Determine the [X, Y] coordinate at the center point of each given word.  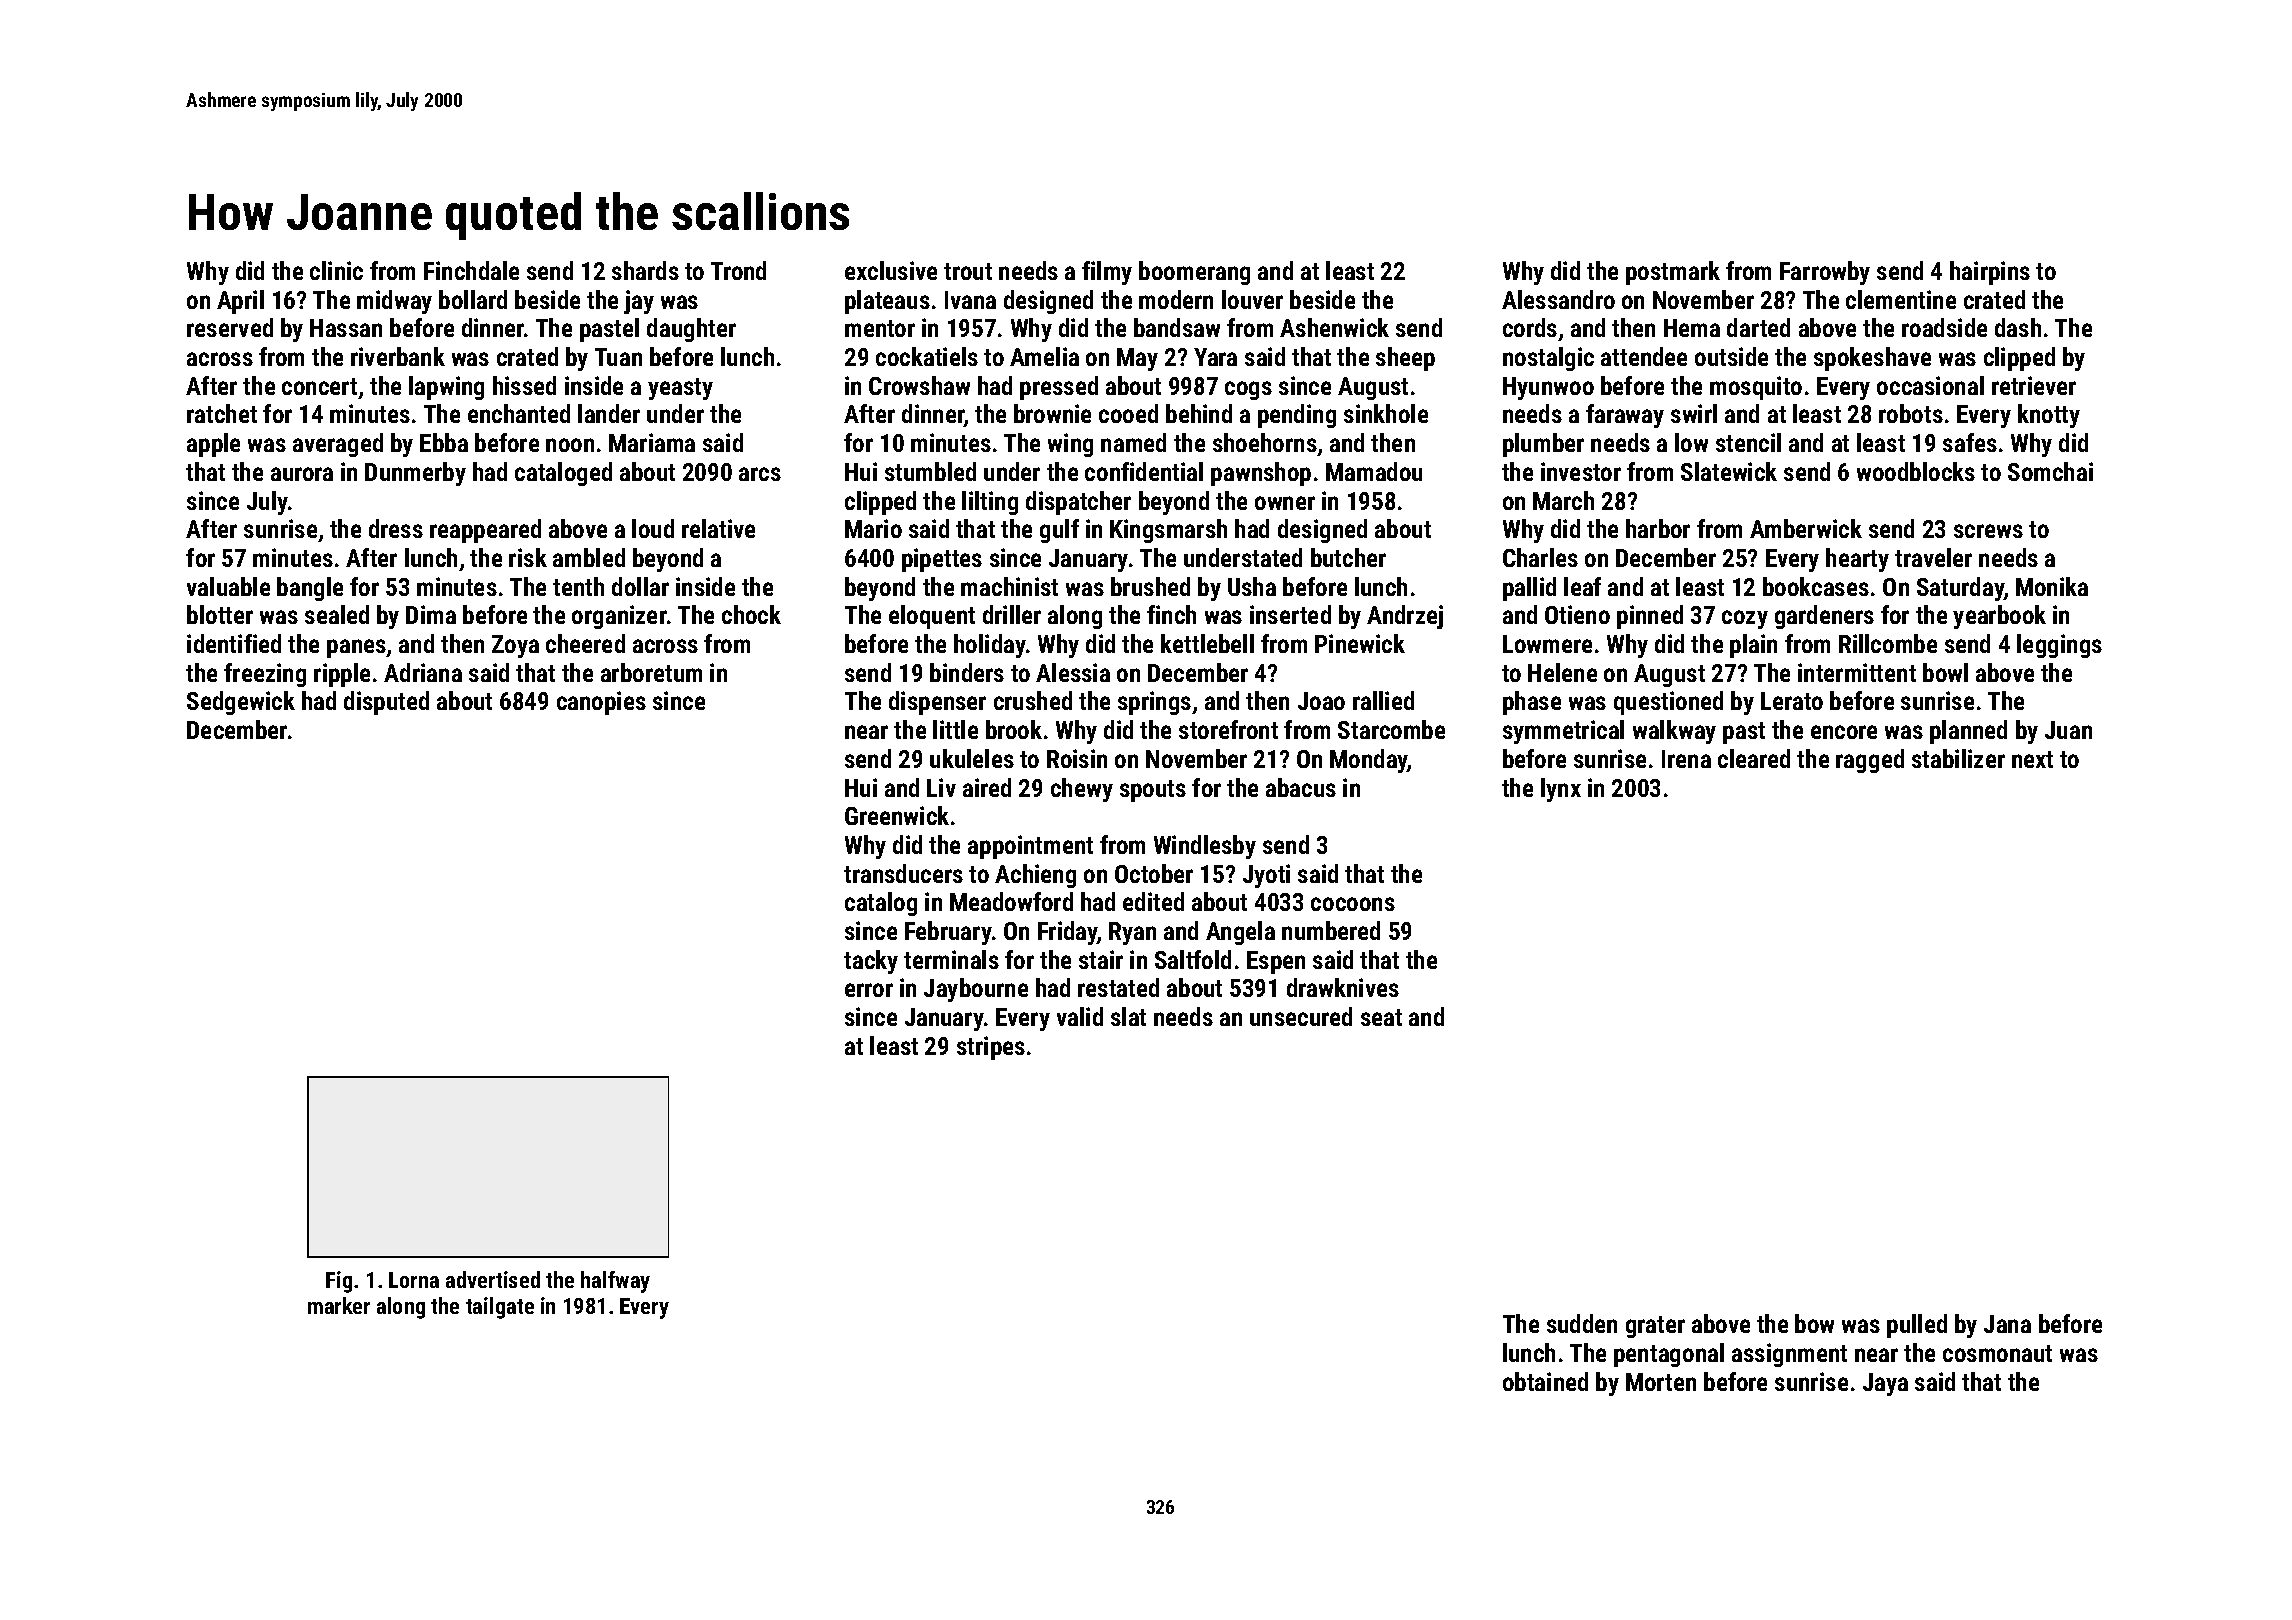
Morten [1661, 1382]
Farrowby [1825, 273]
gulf [1059, 531]
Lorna [414, 1280]
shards [645, 270]
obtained [1545, 1381]
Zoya [515, 646]
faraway [1625, 416]
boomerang [1194, 273]
